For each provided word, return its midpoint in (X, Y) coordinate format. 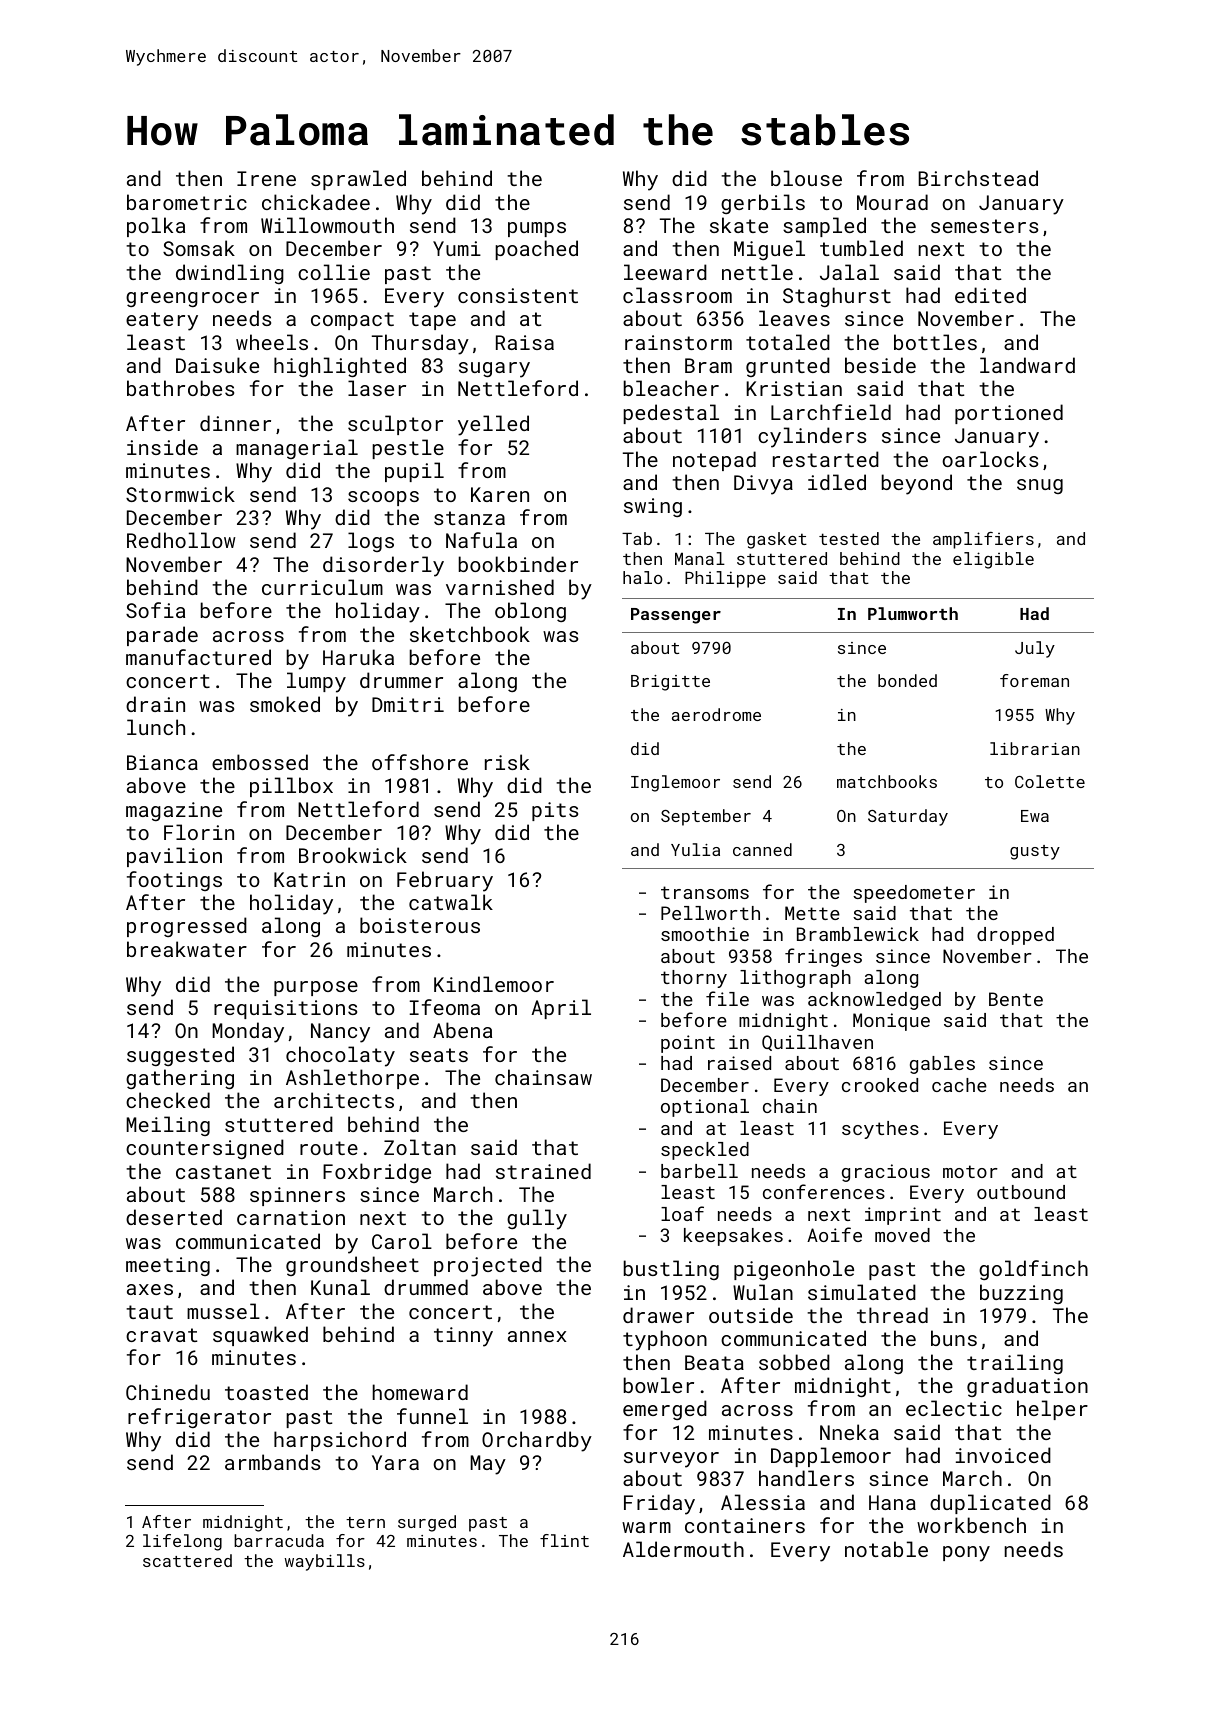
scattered (187, 1560)
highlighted (340, 367)
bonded (907, 680)
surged (427, 1523)
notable (886, 1549)
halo (643, 577)
